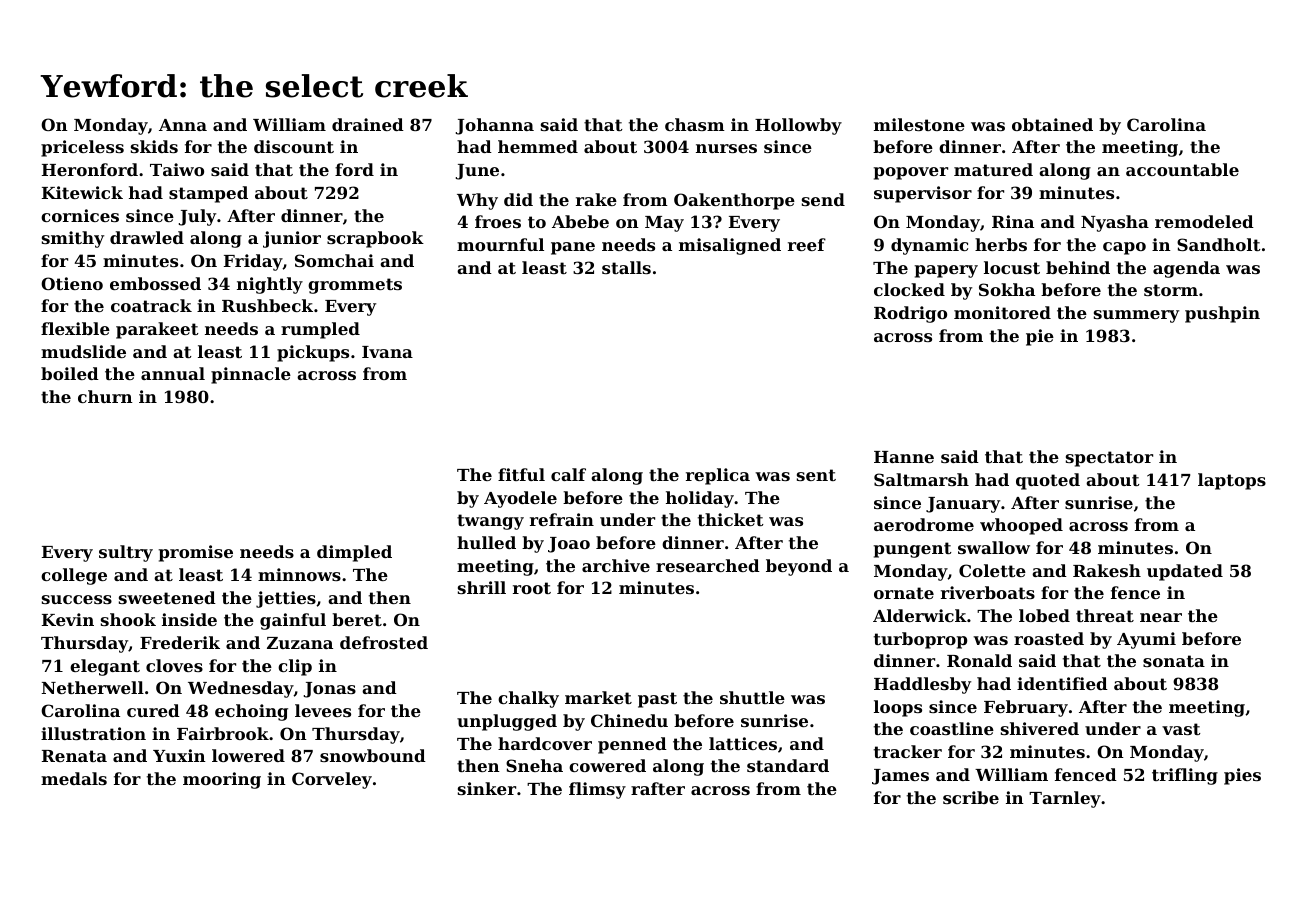 Image resolution: width=1308 pixels, height=924 pixels. What do you see at coordinates (910, 314) in the document?
I see `Rodrigo` at bounding box center [910, 314].
